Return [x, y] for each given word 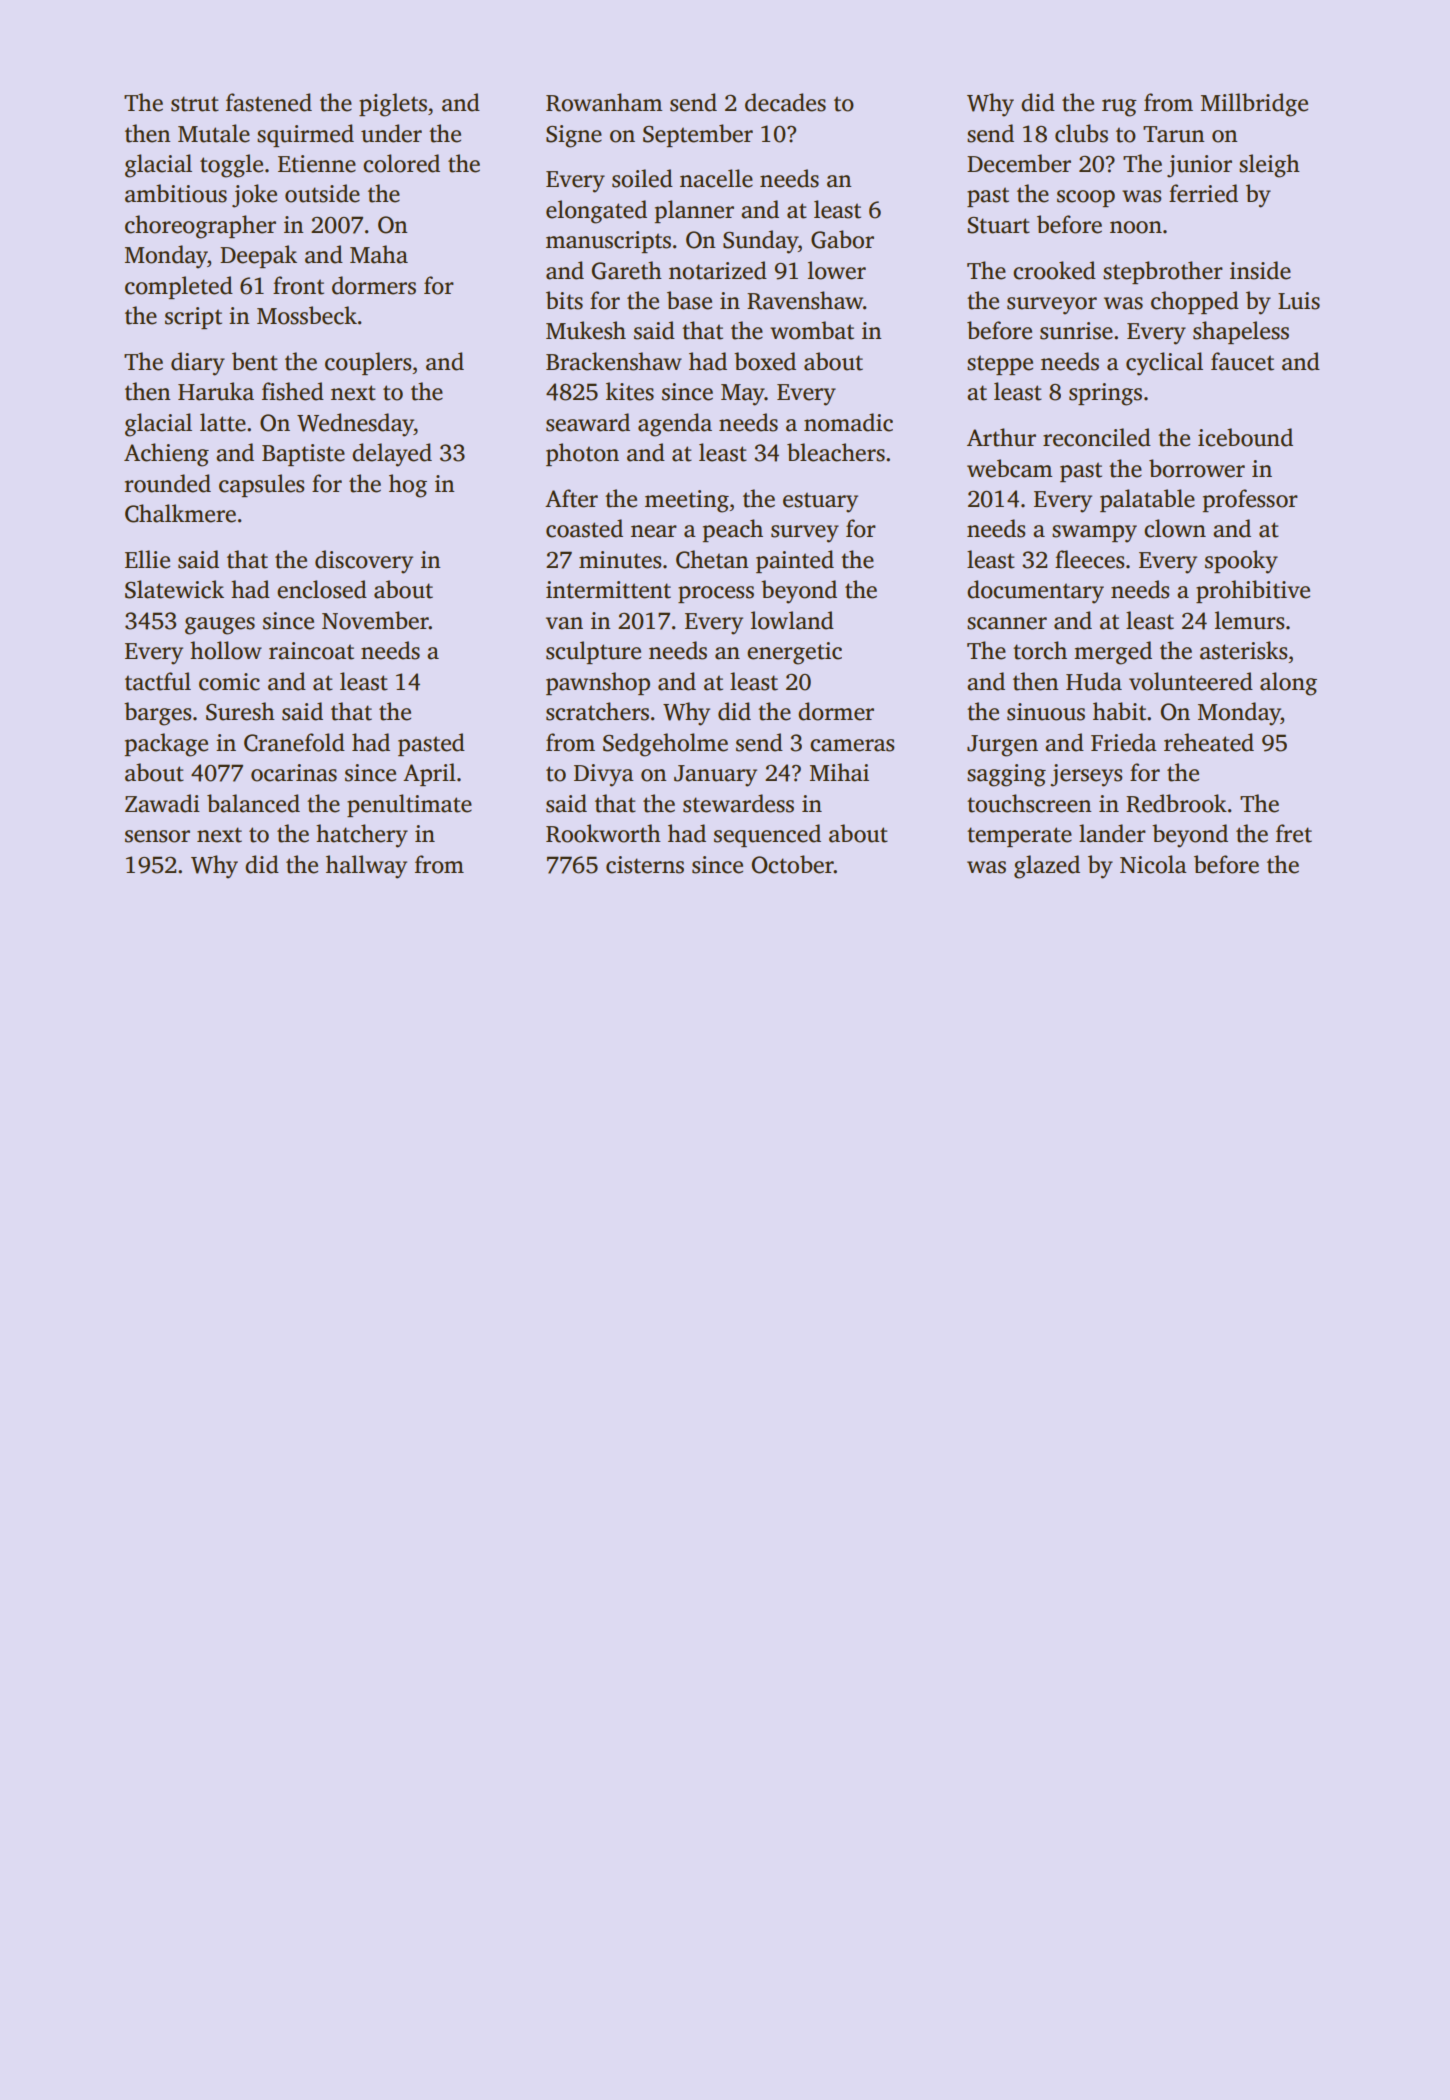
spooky [1241, 562]
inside [1260, 270]
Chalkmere [180, 513]
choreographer [200, 227]
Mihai [839, 772]
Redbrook [1176, 803]
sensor [157, 836]
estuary [820, 502]
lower [837, 270]
